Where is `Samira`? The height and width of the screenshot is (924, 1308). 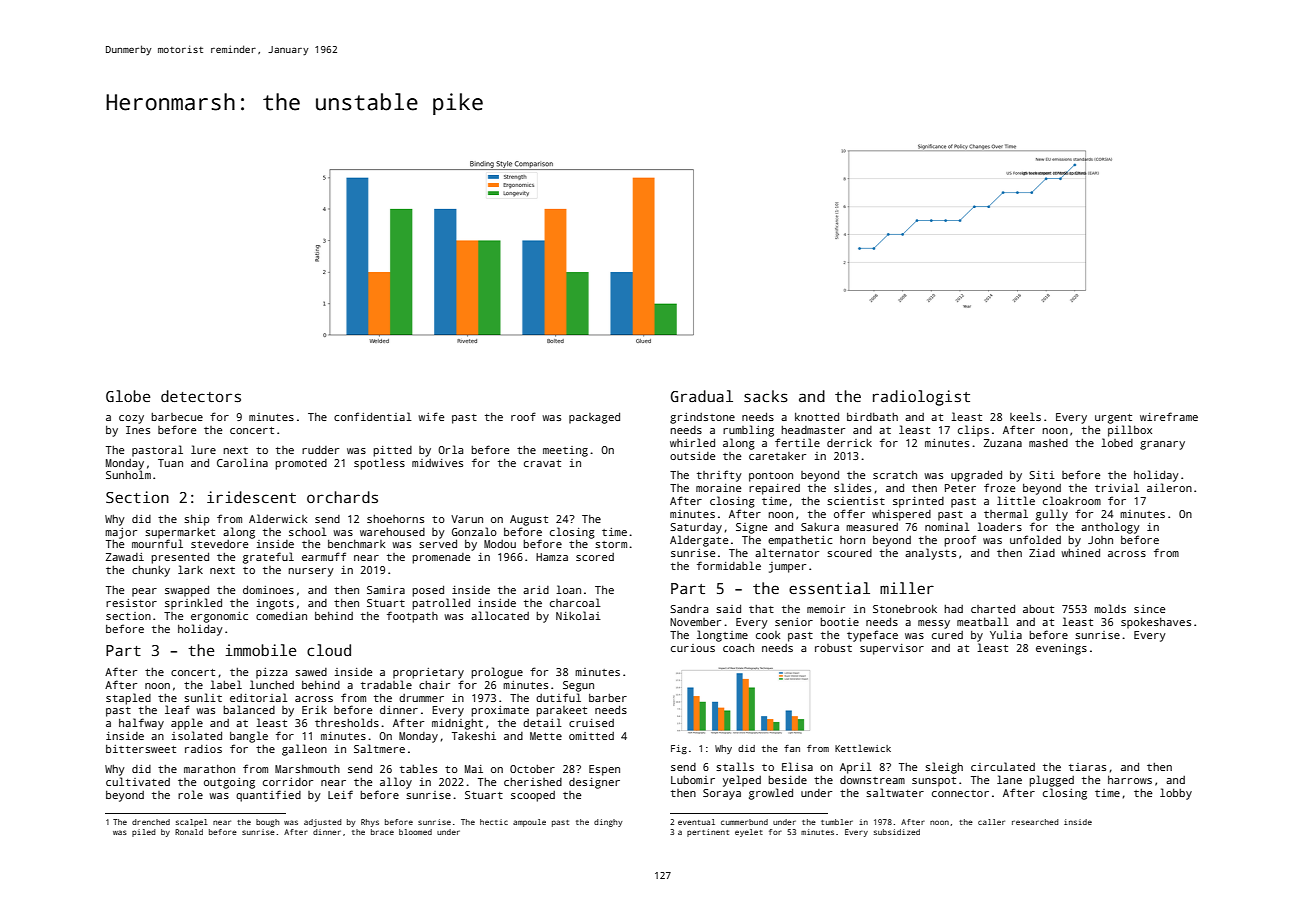
Samira is located at coordinates (386, 590).
